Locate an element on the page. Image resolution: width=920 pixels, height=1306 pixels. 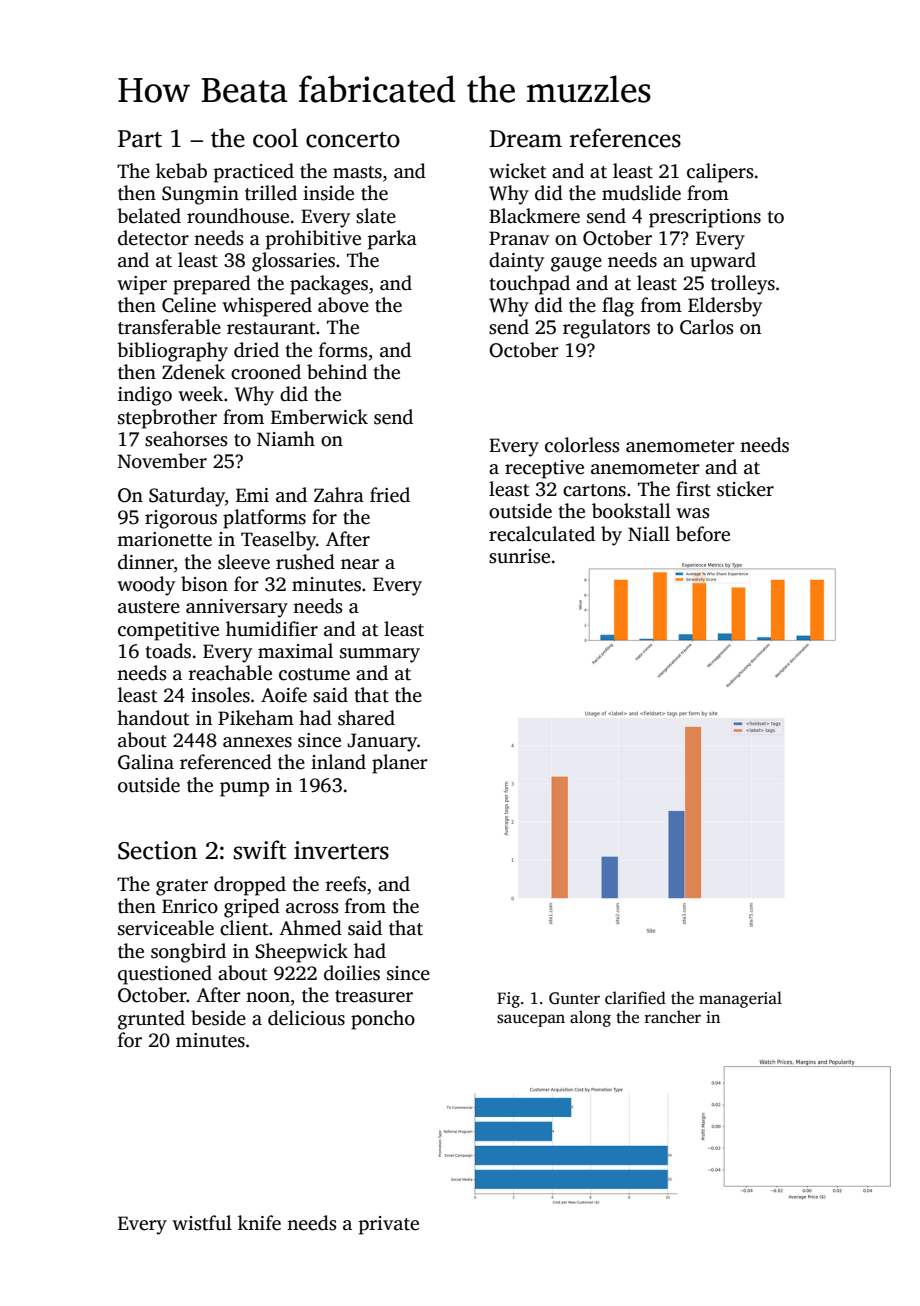
private is located at coordinates (389, 1225).
